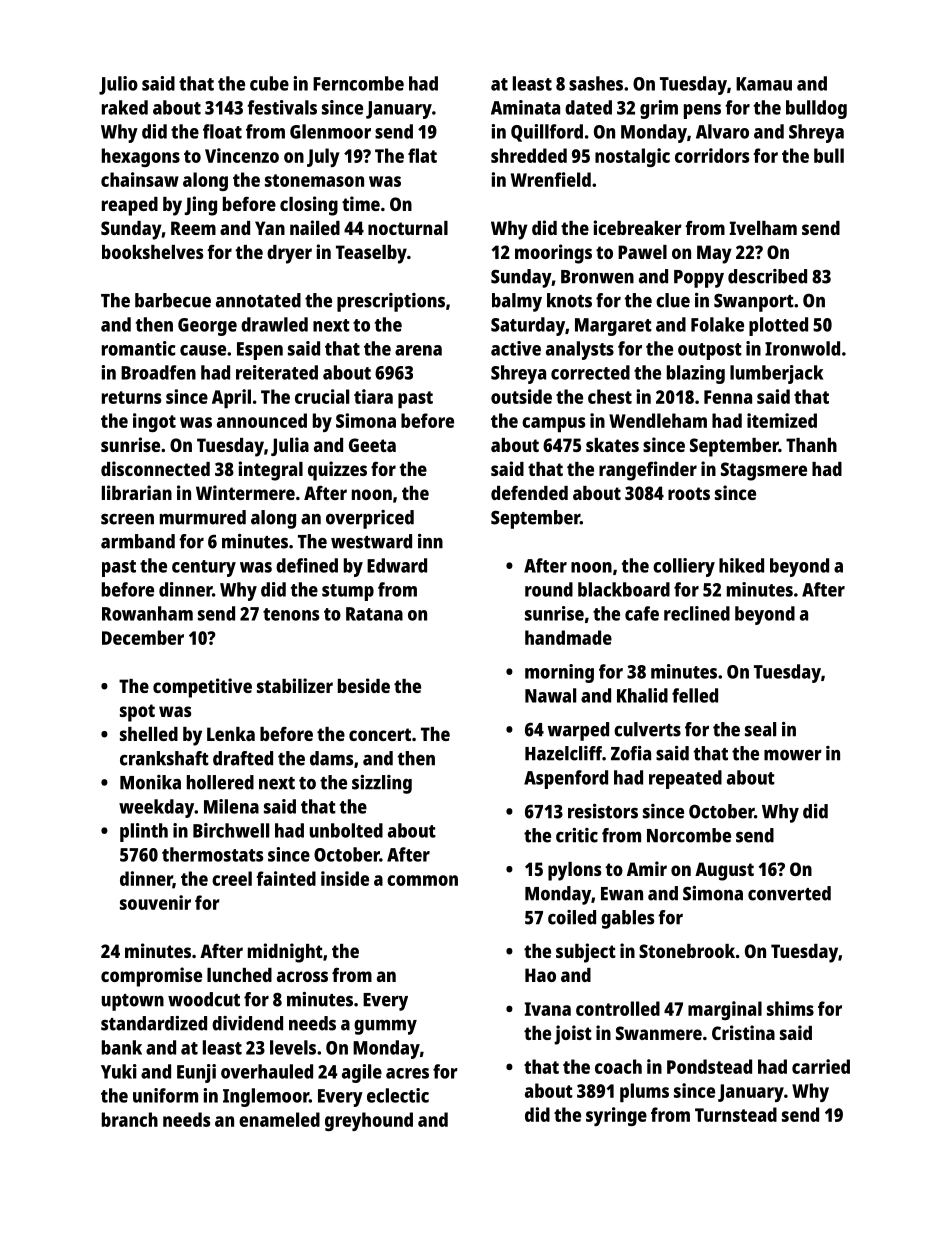 The width and height of the image is (952, 1233). I want to click on syringe, so click(616, 1116).
